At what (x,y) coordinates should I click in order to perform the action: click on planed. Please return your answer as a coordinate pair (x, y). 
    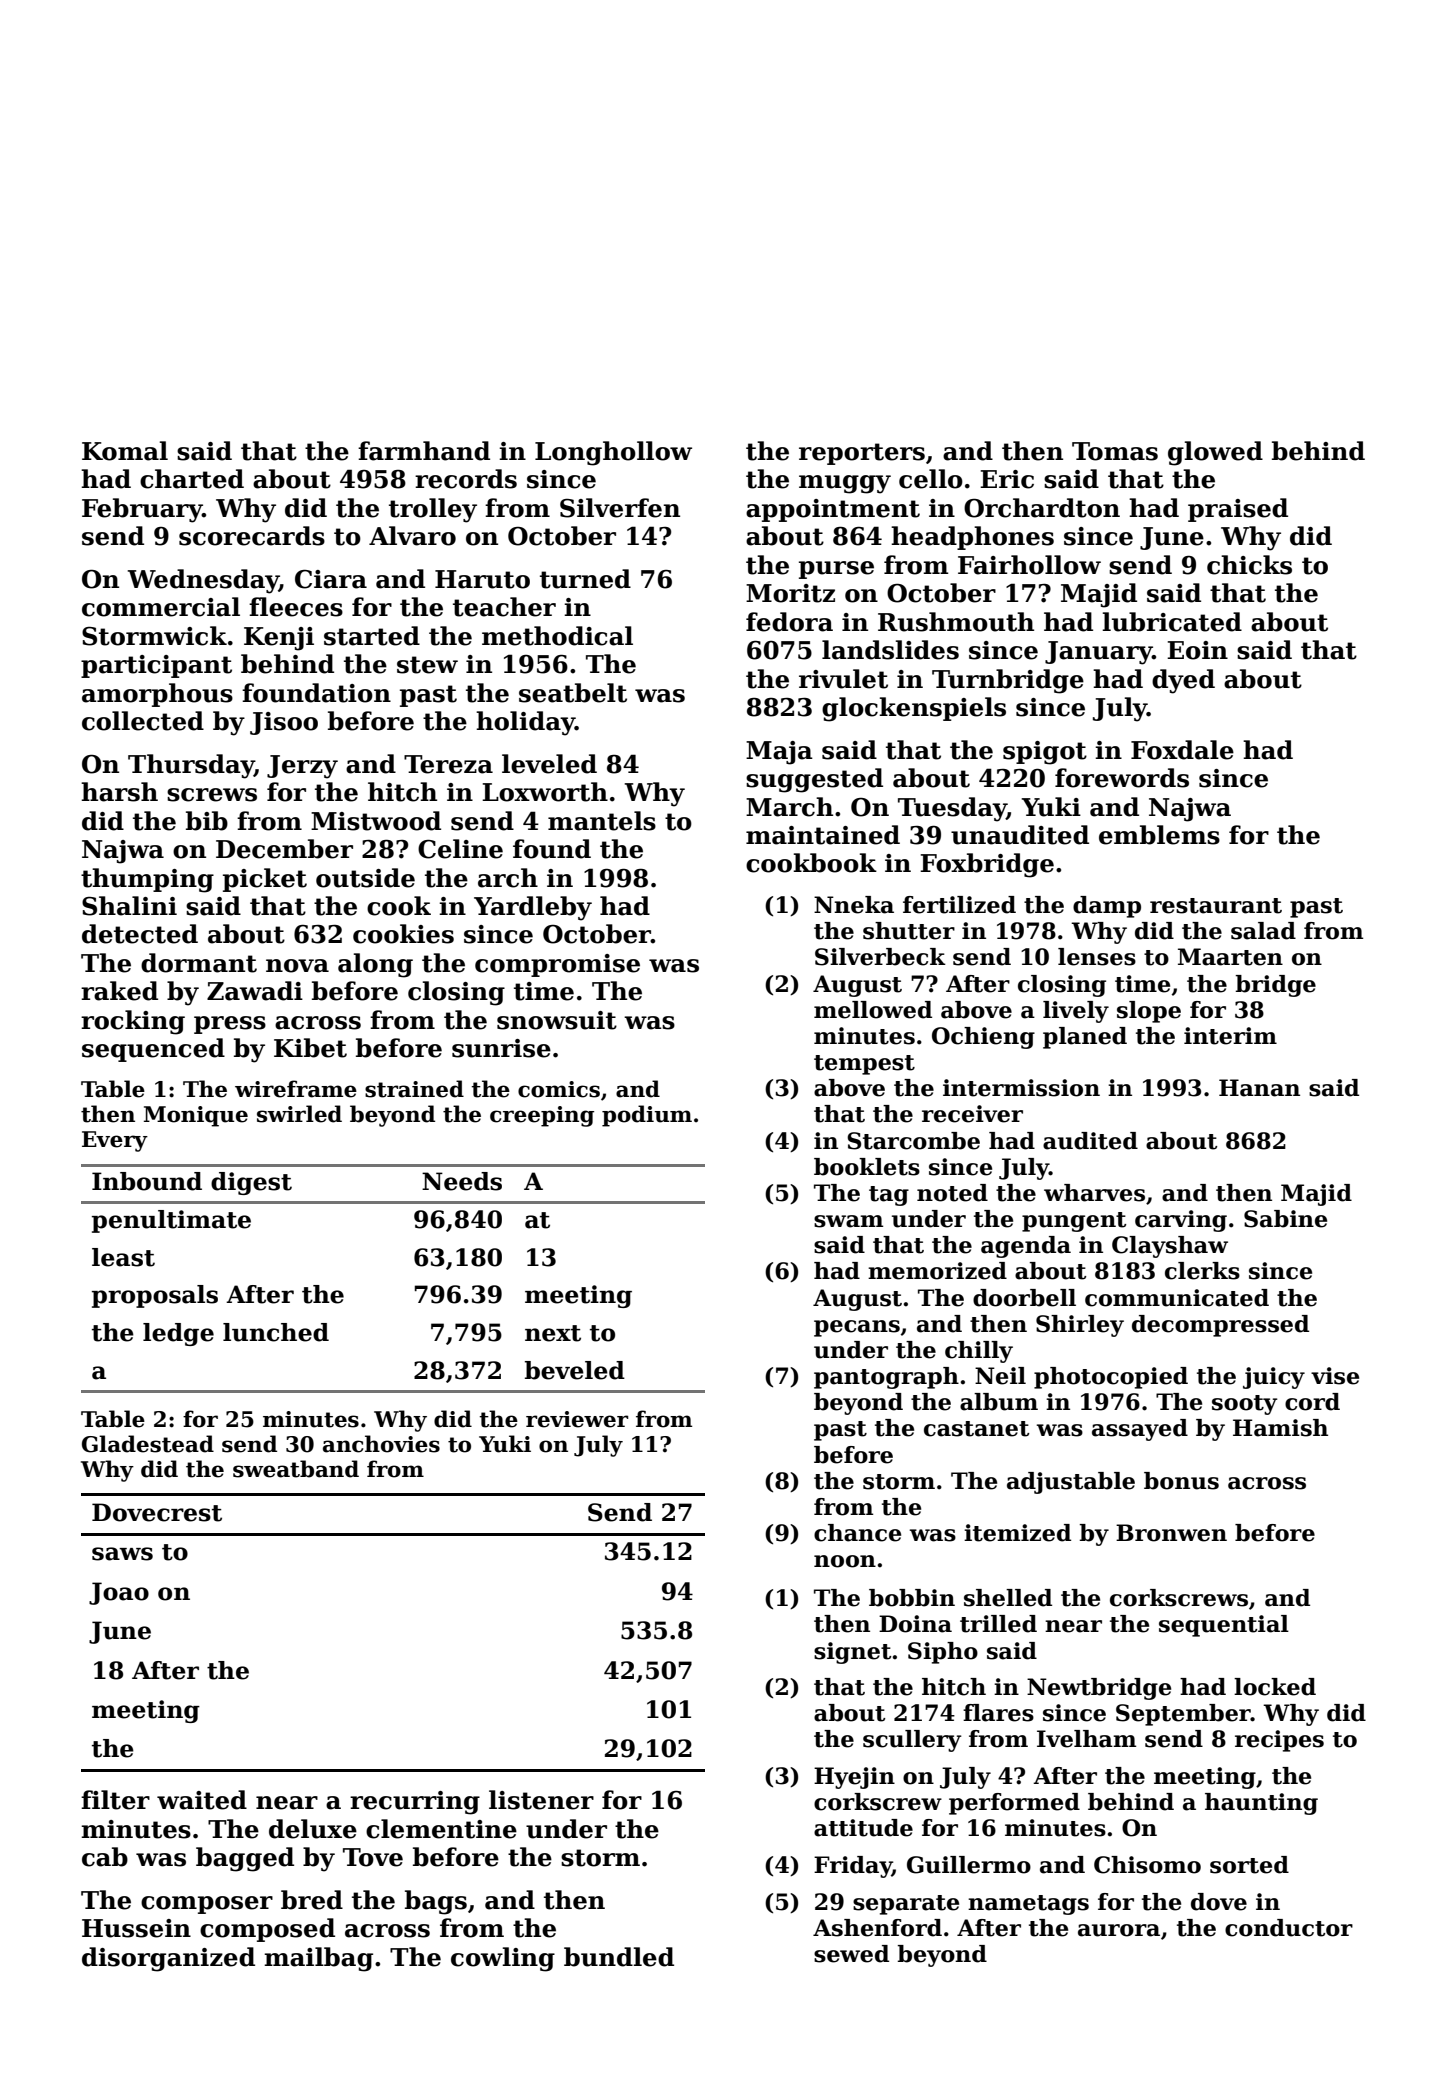
    Looking at the image, I should click on (1085, 1038).
